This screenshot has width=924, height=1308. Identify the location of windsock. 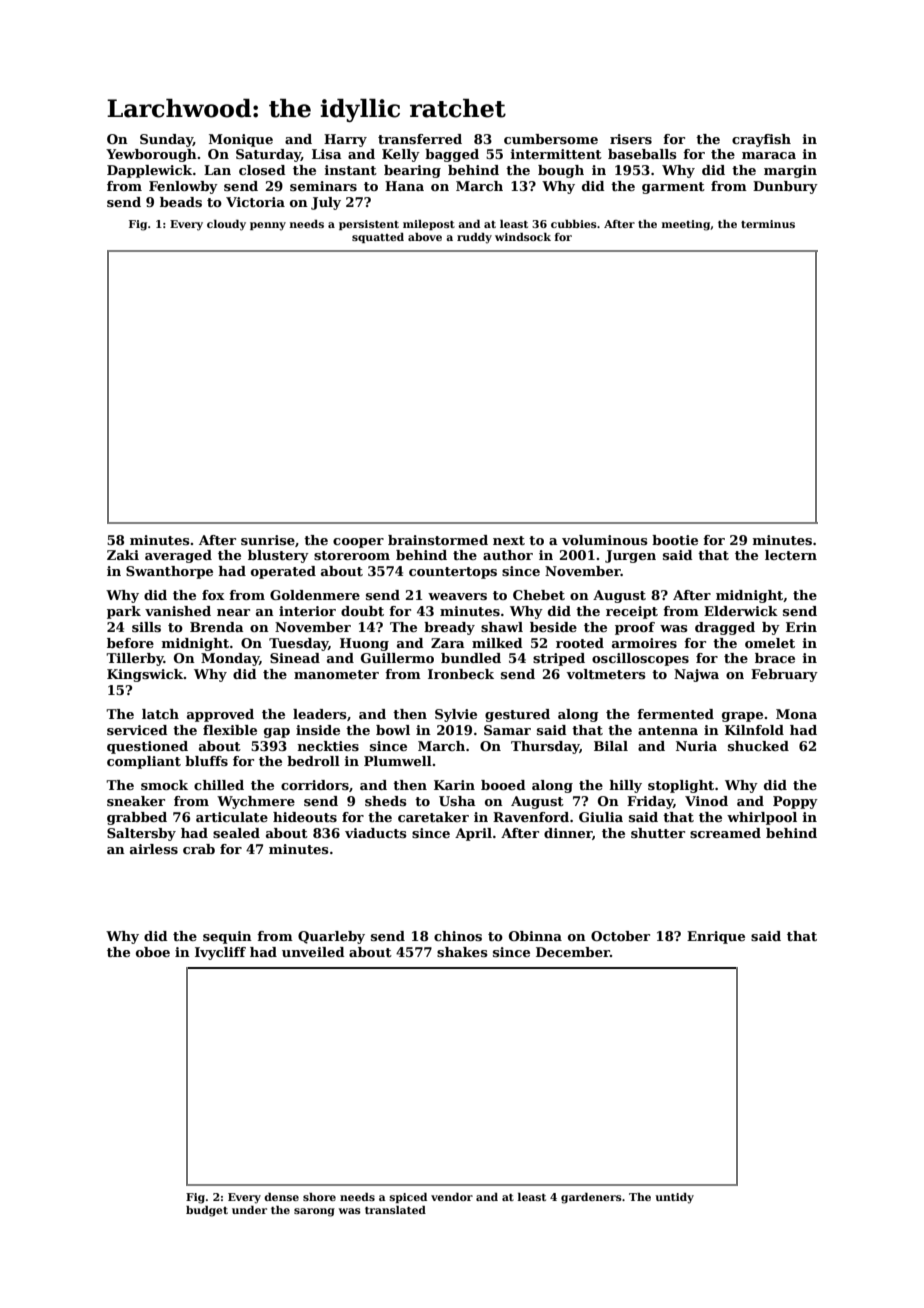
(523, 237).
